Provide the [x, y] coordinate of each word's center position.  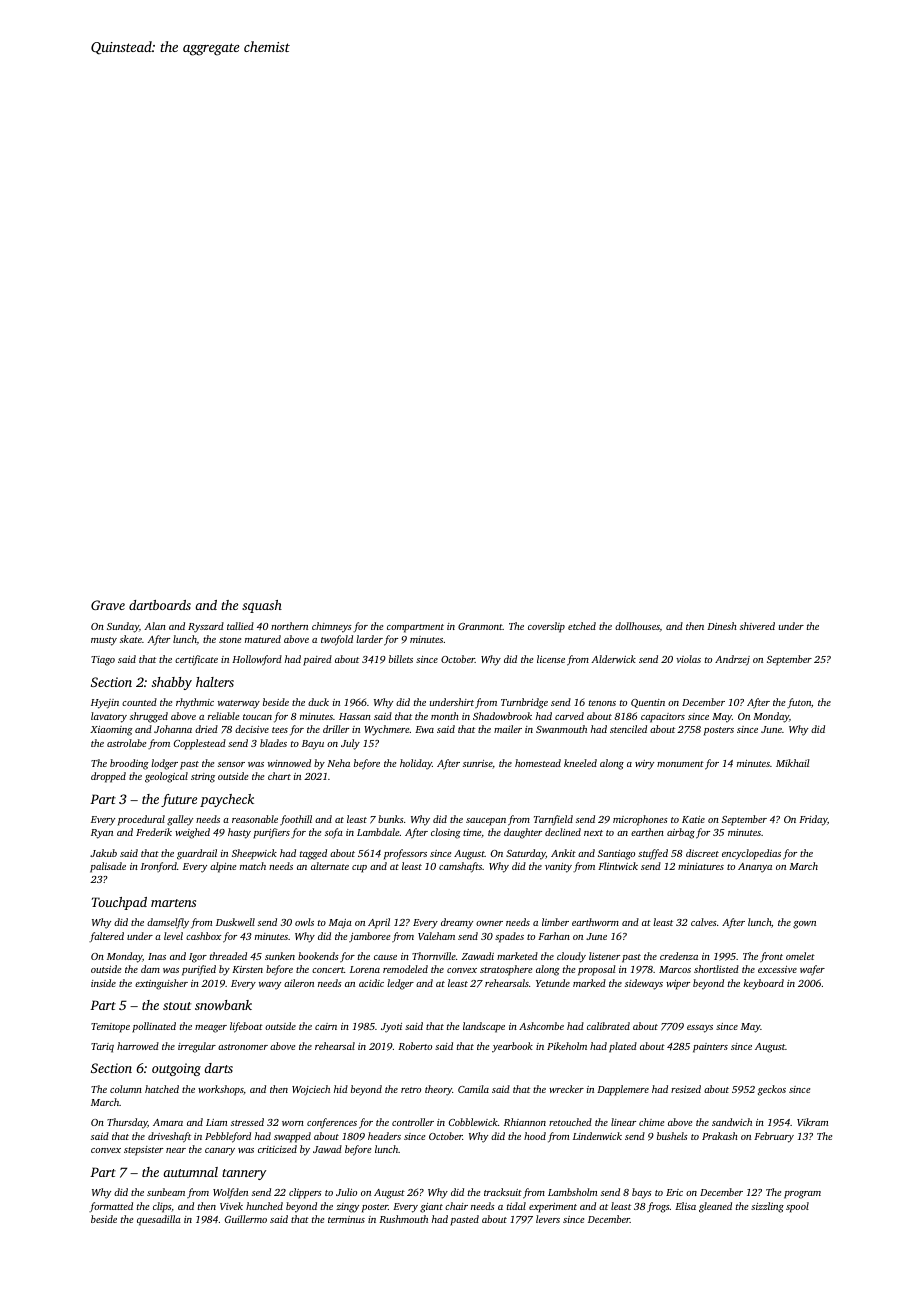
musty [104, 641]
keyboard [763, 984]
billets [401, 659]
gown [804, 925]
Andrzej [732, 660]
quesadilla [159, 1220]
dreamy [457, 923]
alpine [223, 867]
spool [797, 1207]
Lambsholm [572, 1192]
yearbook [512, 1047]
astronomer [243, 1047]
